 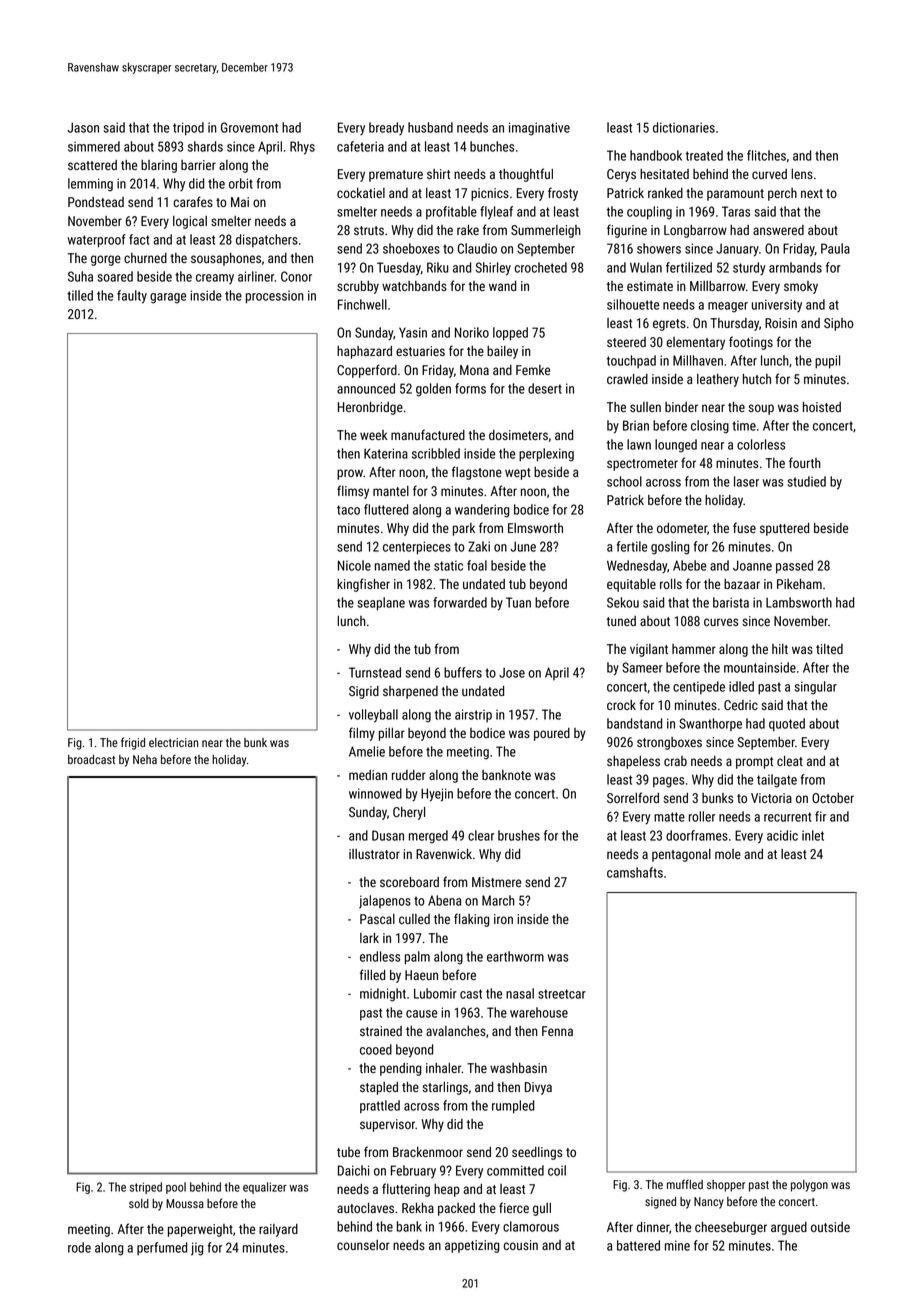 I want to click on polygon, so click(x=809, y=1186).
